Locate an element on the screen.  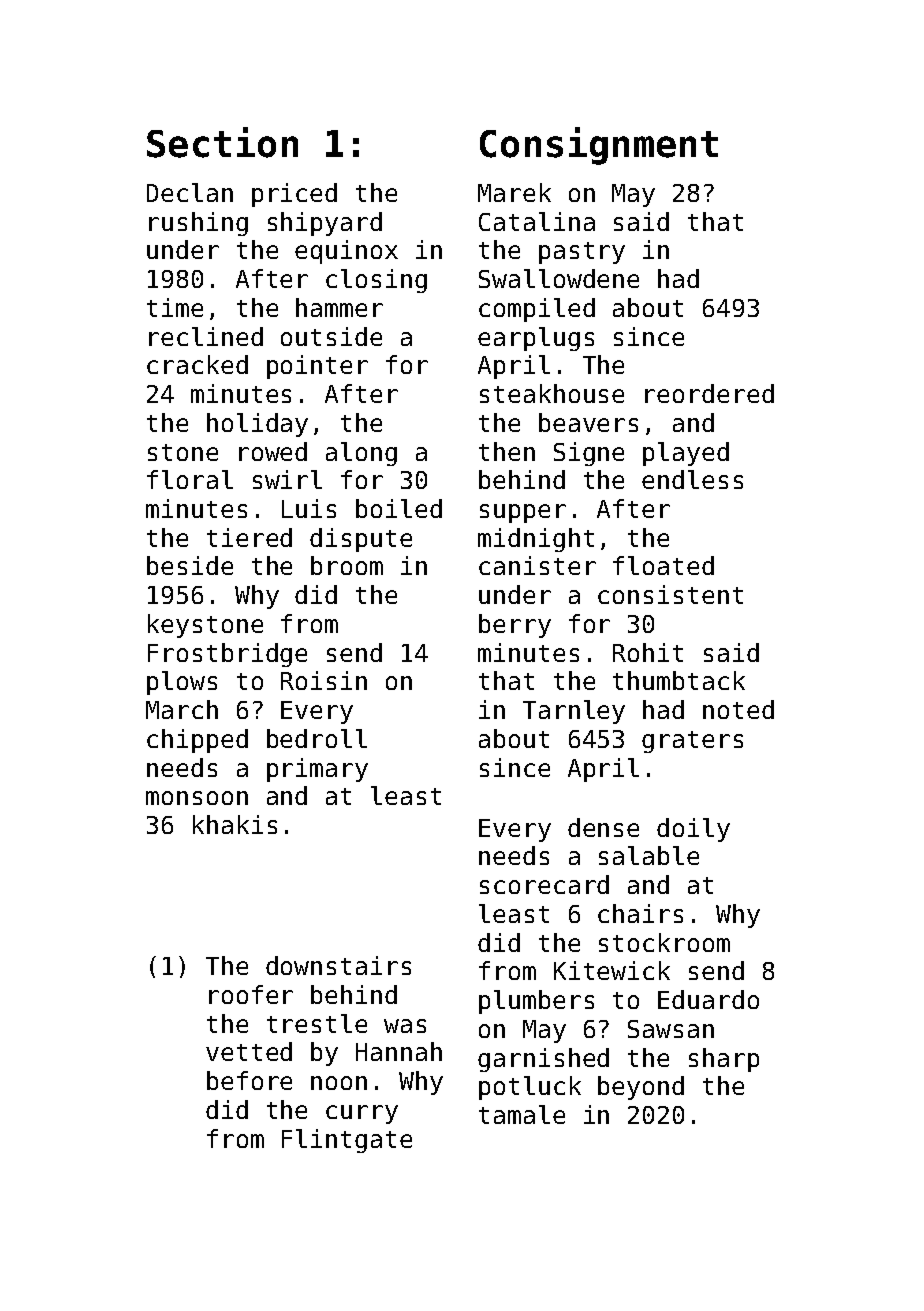
Marek is located at coordinates (514, 192).
